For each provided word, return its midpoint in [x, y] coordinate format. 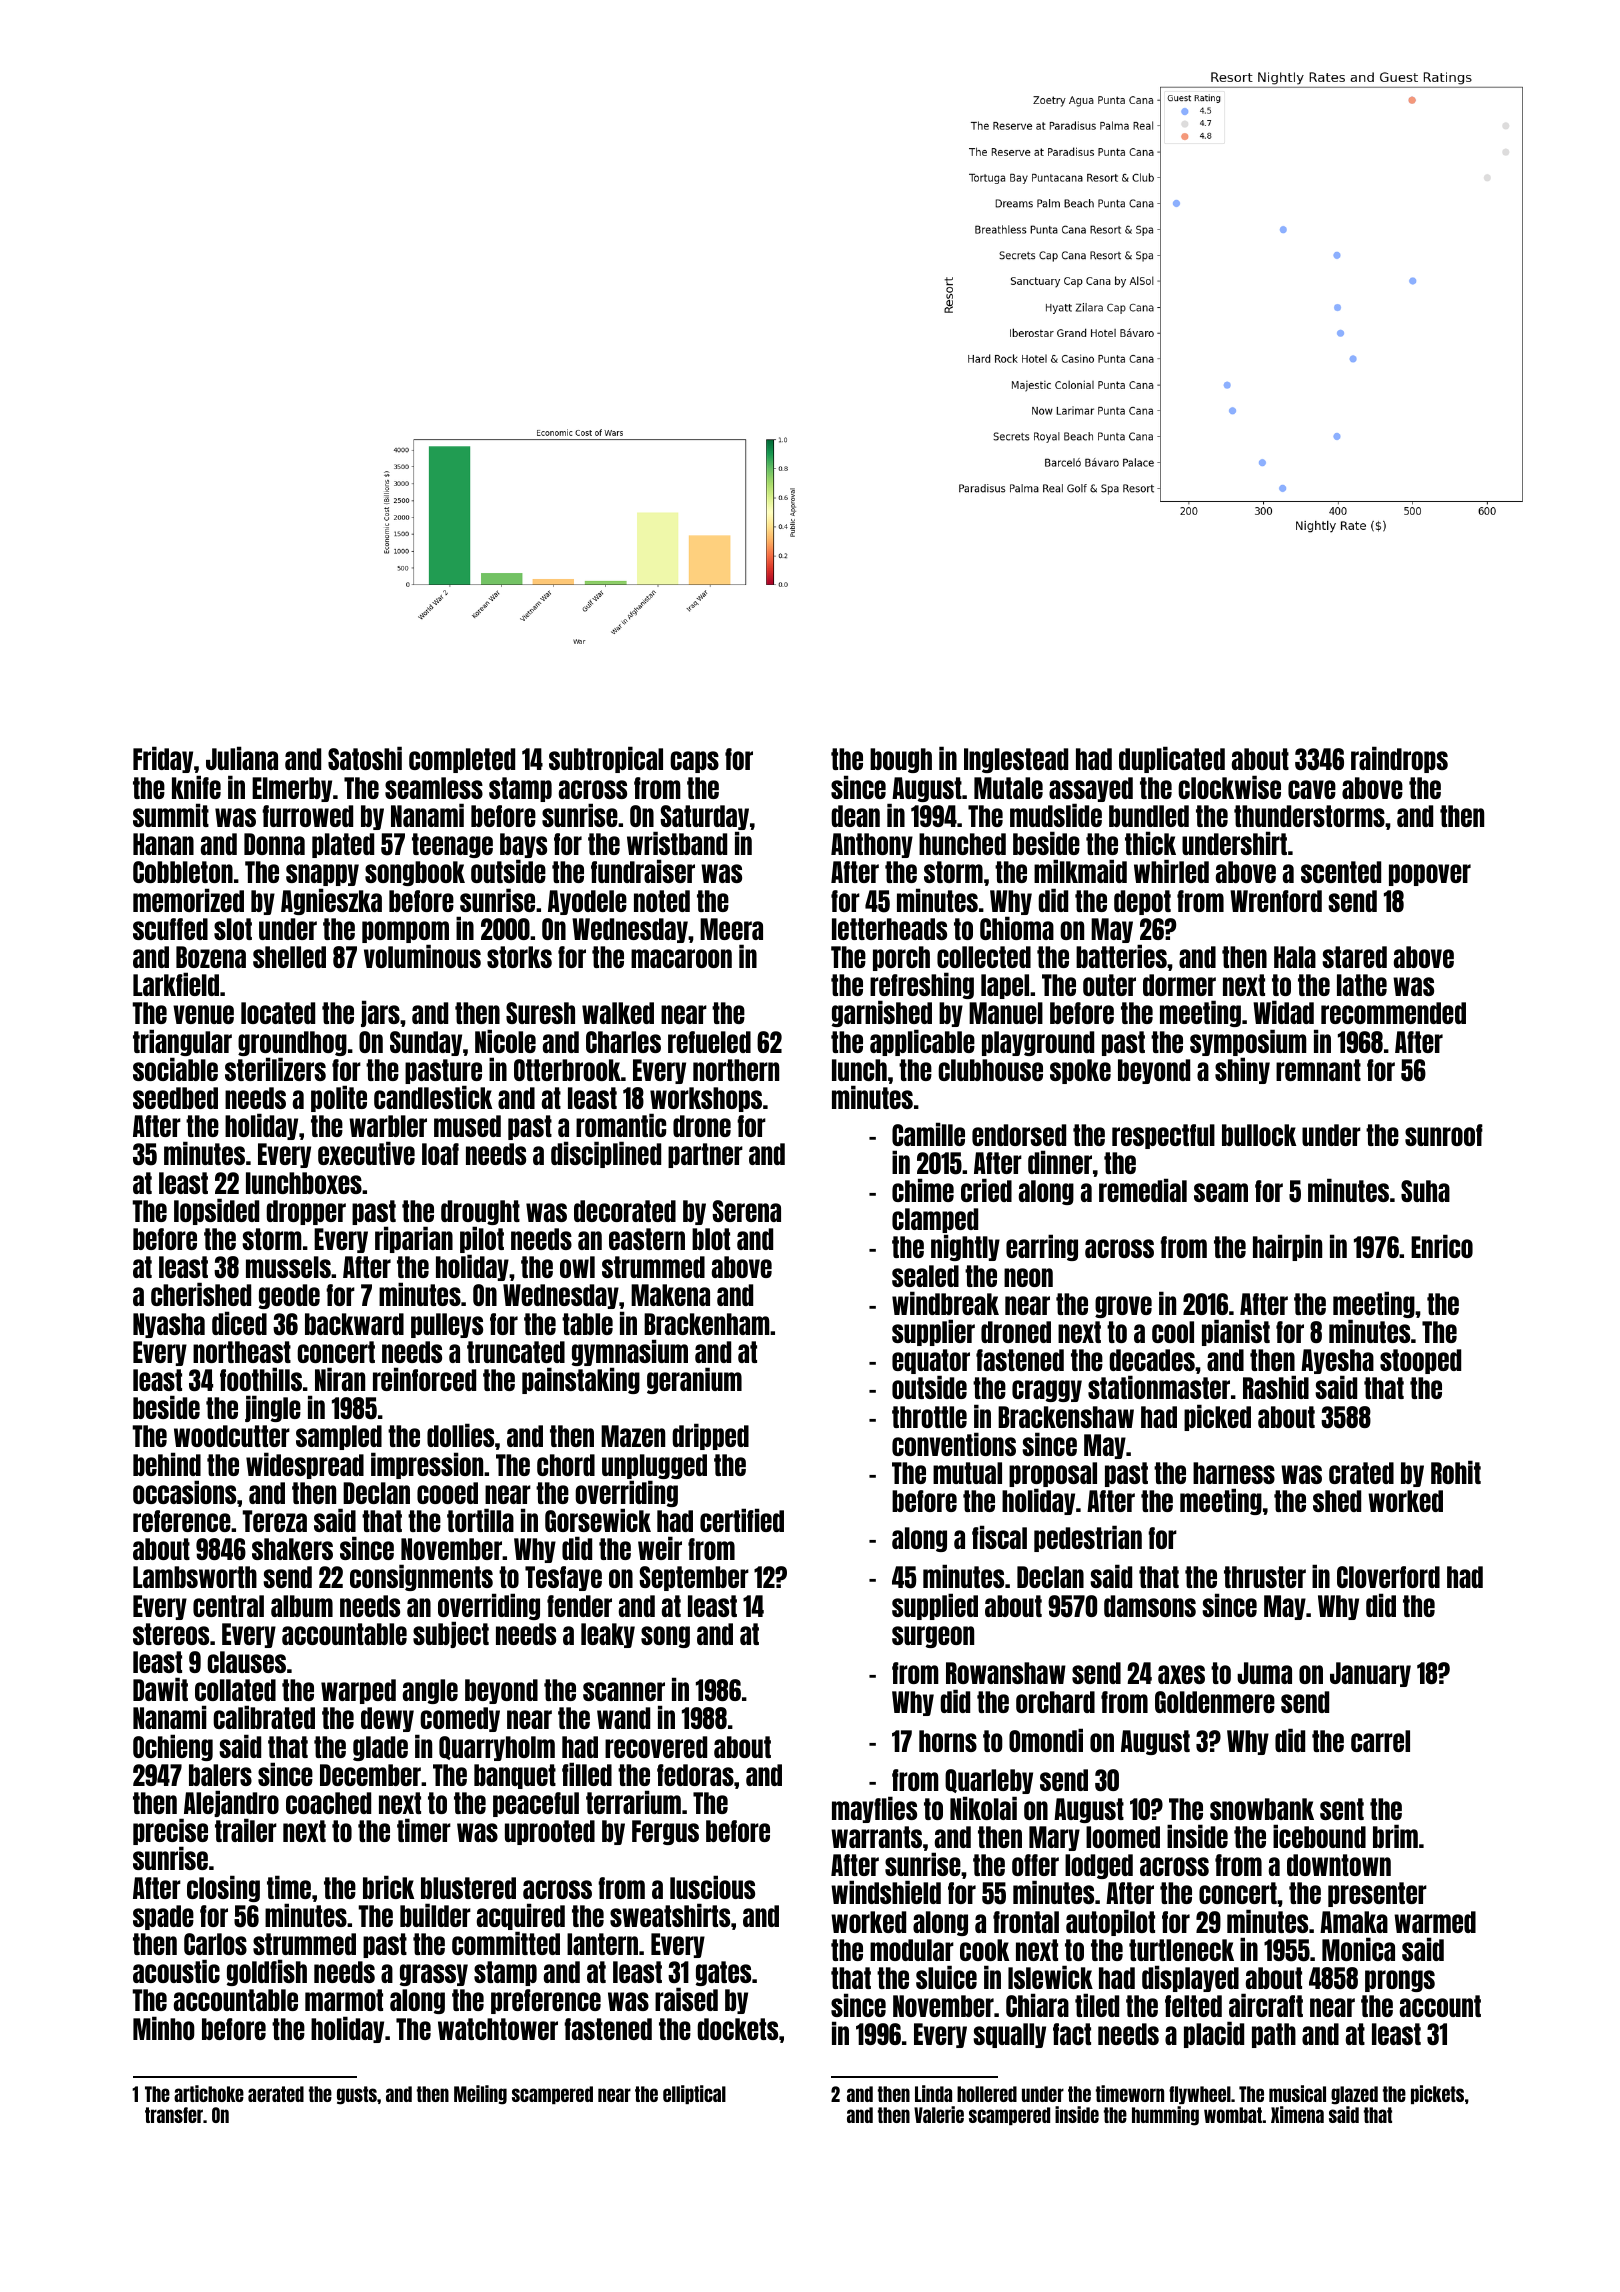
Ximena [1297, 2114]
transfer [174, 2115]
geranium [694, 1380]
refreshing [922, 986]
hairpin [1287, 1247]
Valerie [939, 2114]
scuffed [170, 929]
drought [480, 1212]
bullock [1259, 1135]
